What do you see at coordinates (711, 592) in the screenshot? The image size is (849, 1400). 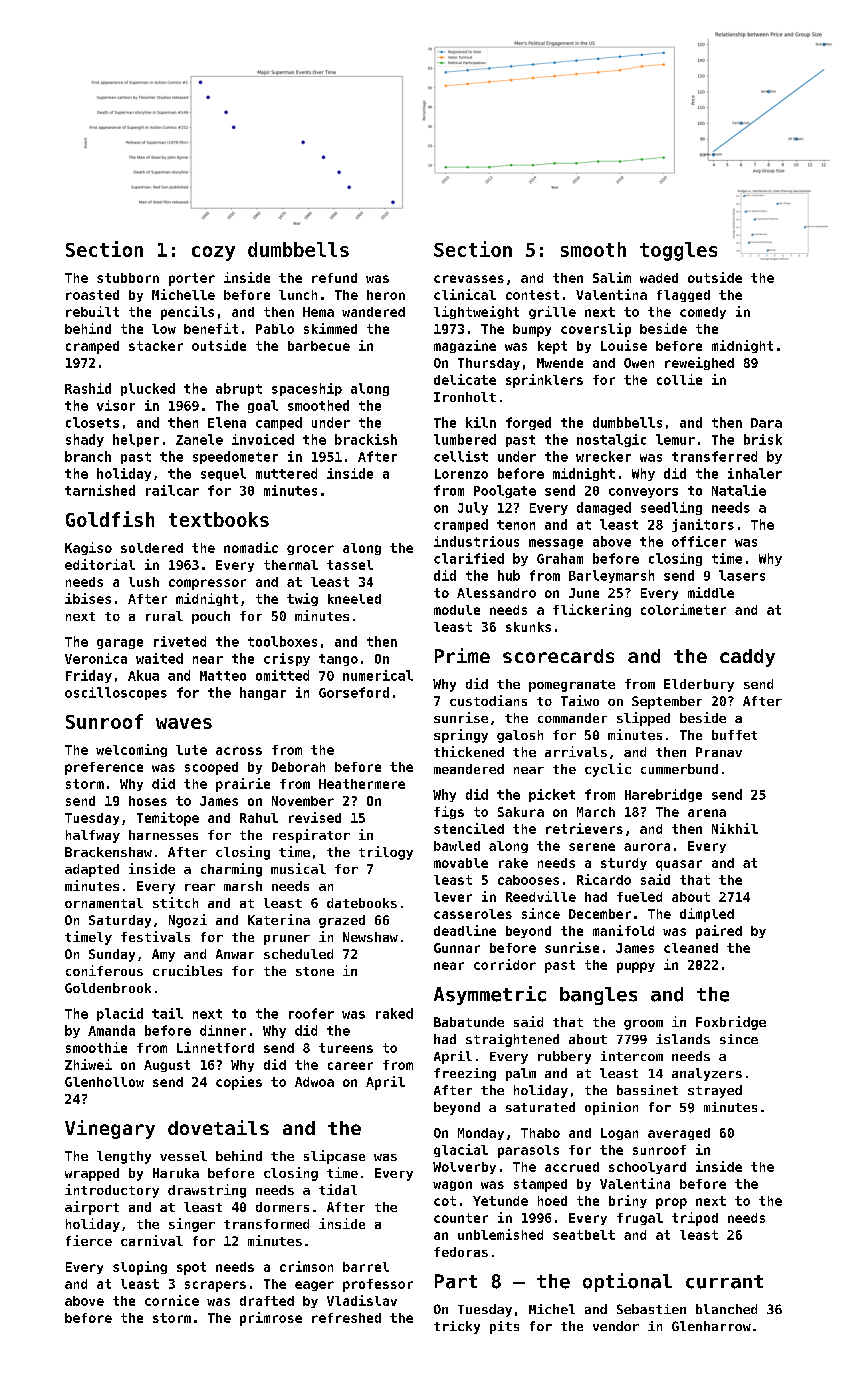 I see `middle` at bounding box center [711, 592].
